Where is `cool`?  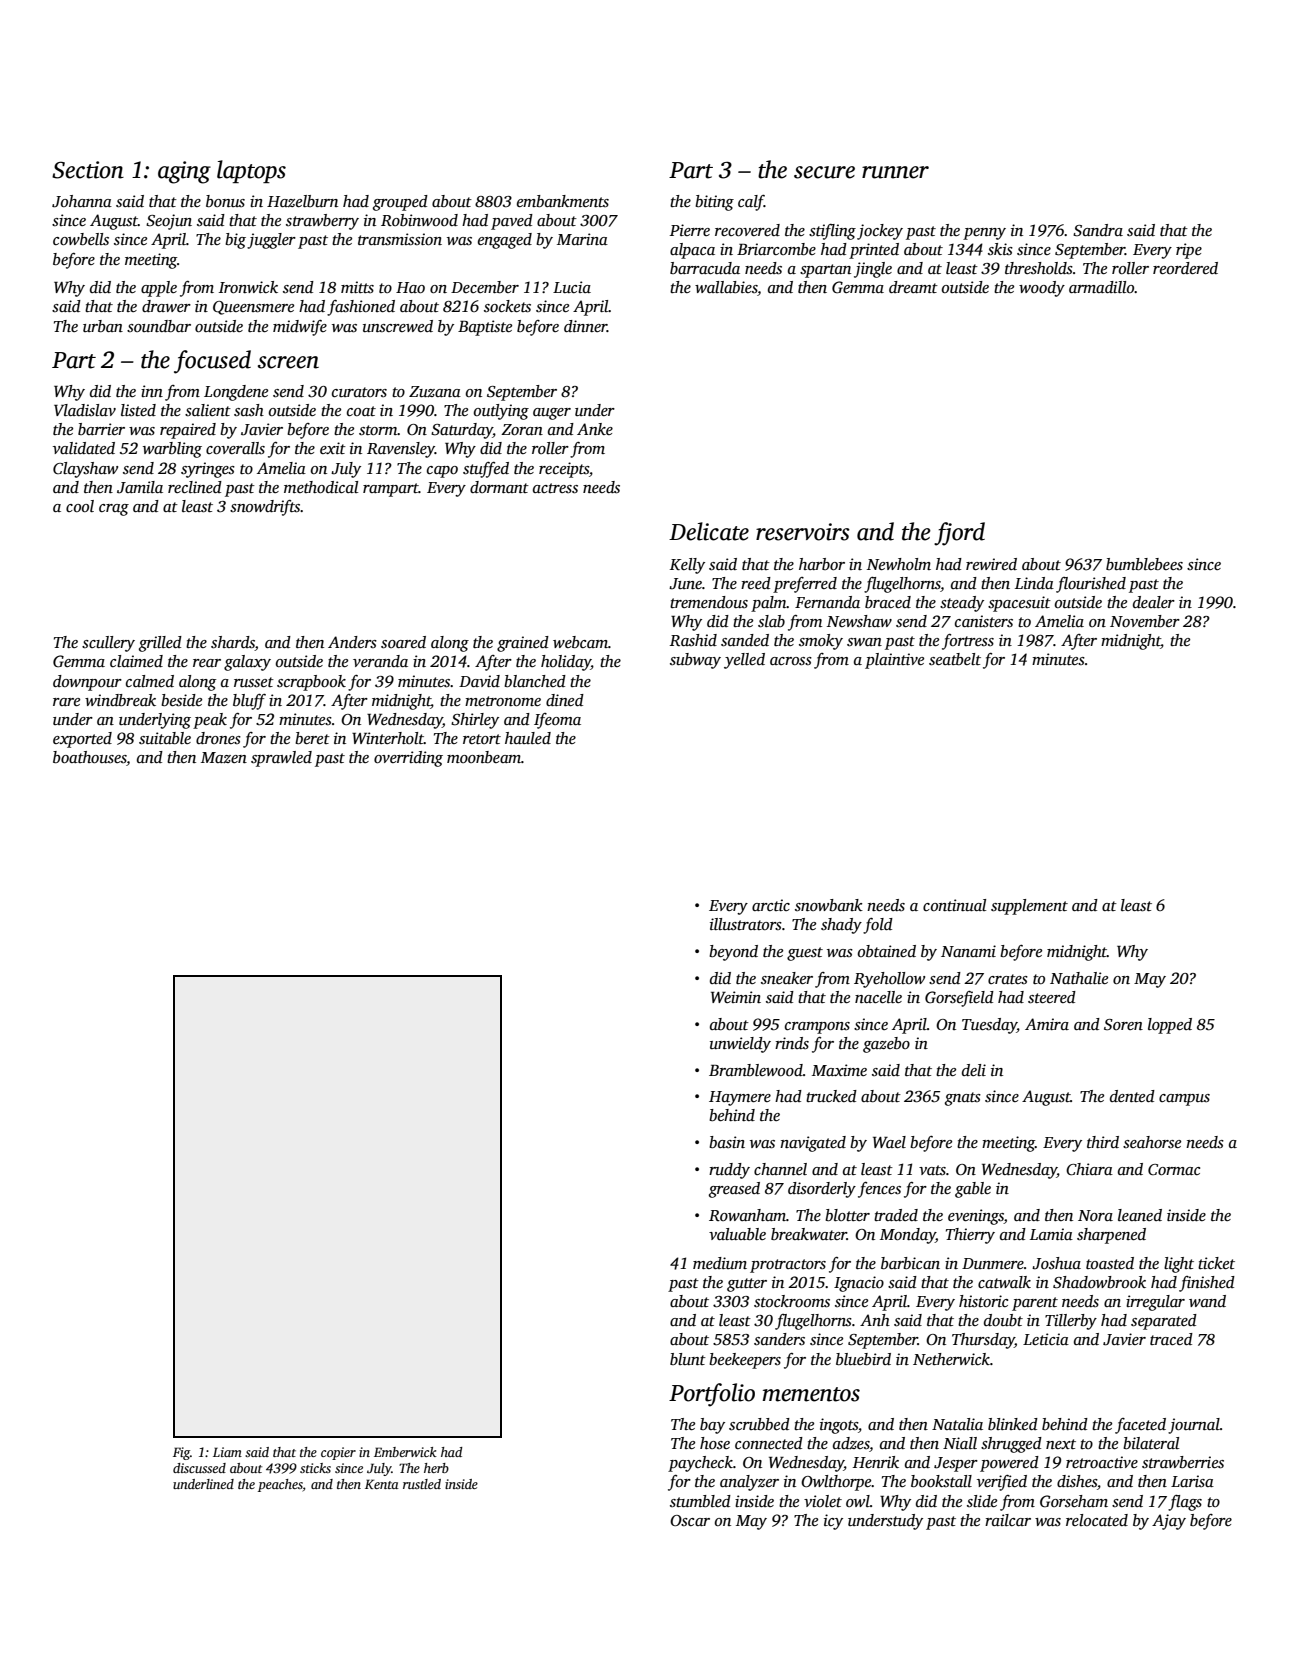 cool is located at coordinates (80, 506).
